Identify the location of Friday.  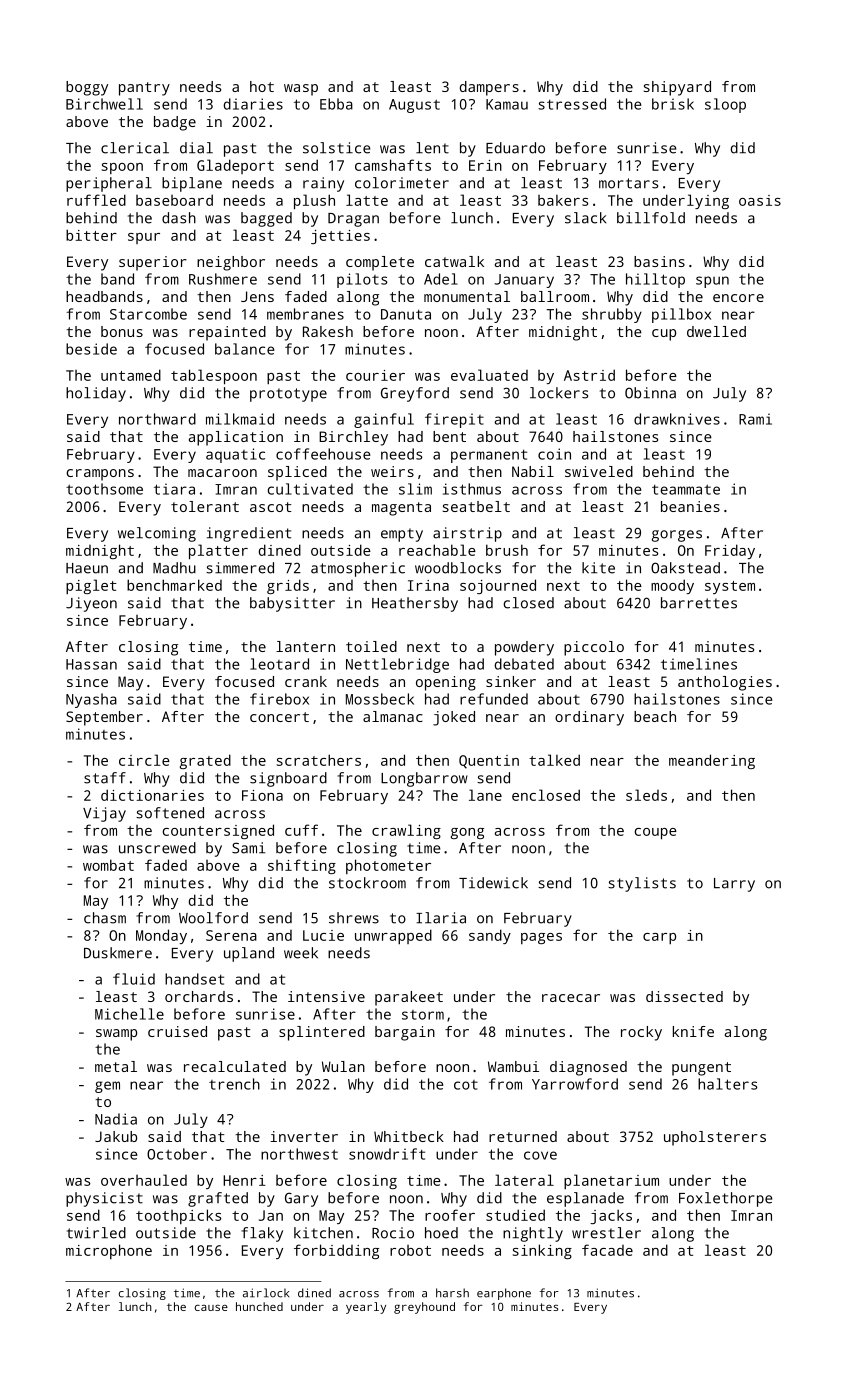
(730, 551).
